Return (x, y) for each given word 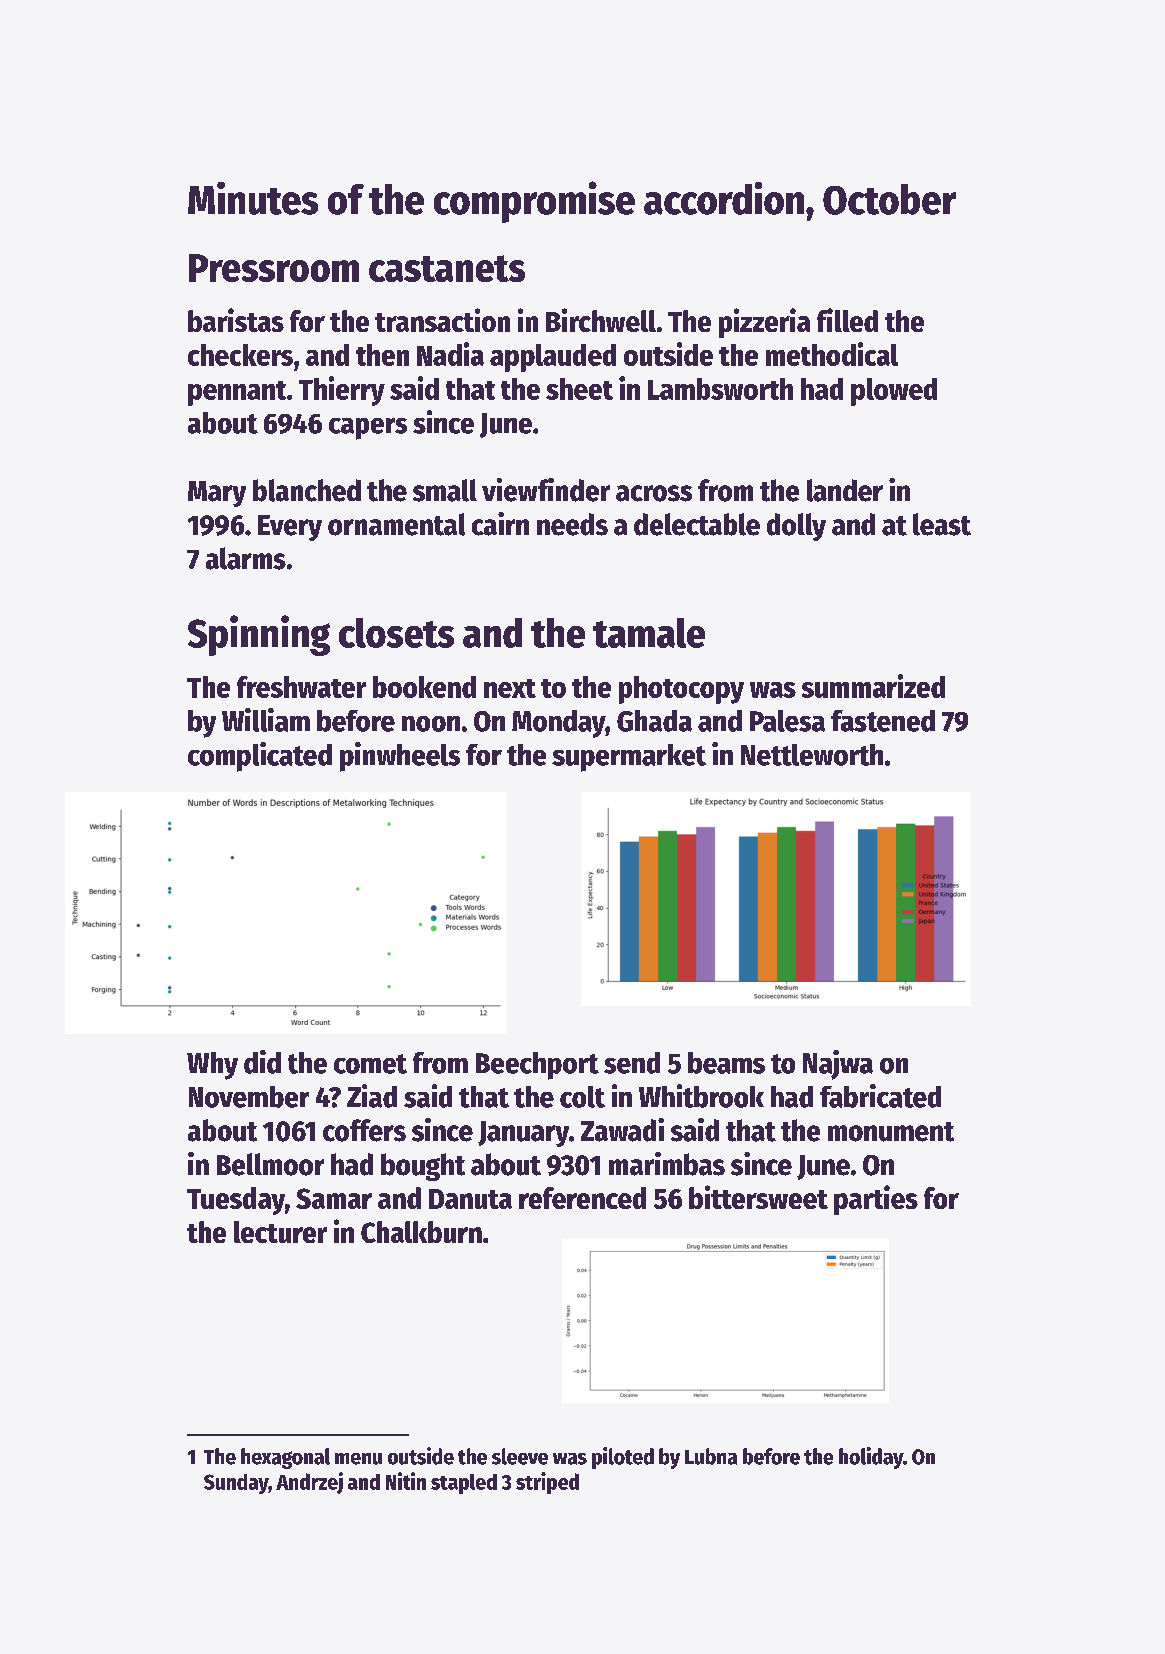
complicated (260, 757)
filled (847, 320)
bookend (424, 687)
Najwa (838, 1065)
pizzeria (764, 323)
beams (726, 1063)
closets (396, 633)
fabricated (880, 1096)
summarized (873, 686)
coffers (364, 1130)
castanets (447, 268)
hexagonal (285, 1458)
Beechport (537, 1066)
